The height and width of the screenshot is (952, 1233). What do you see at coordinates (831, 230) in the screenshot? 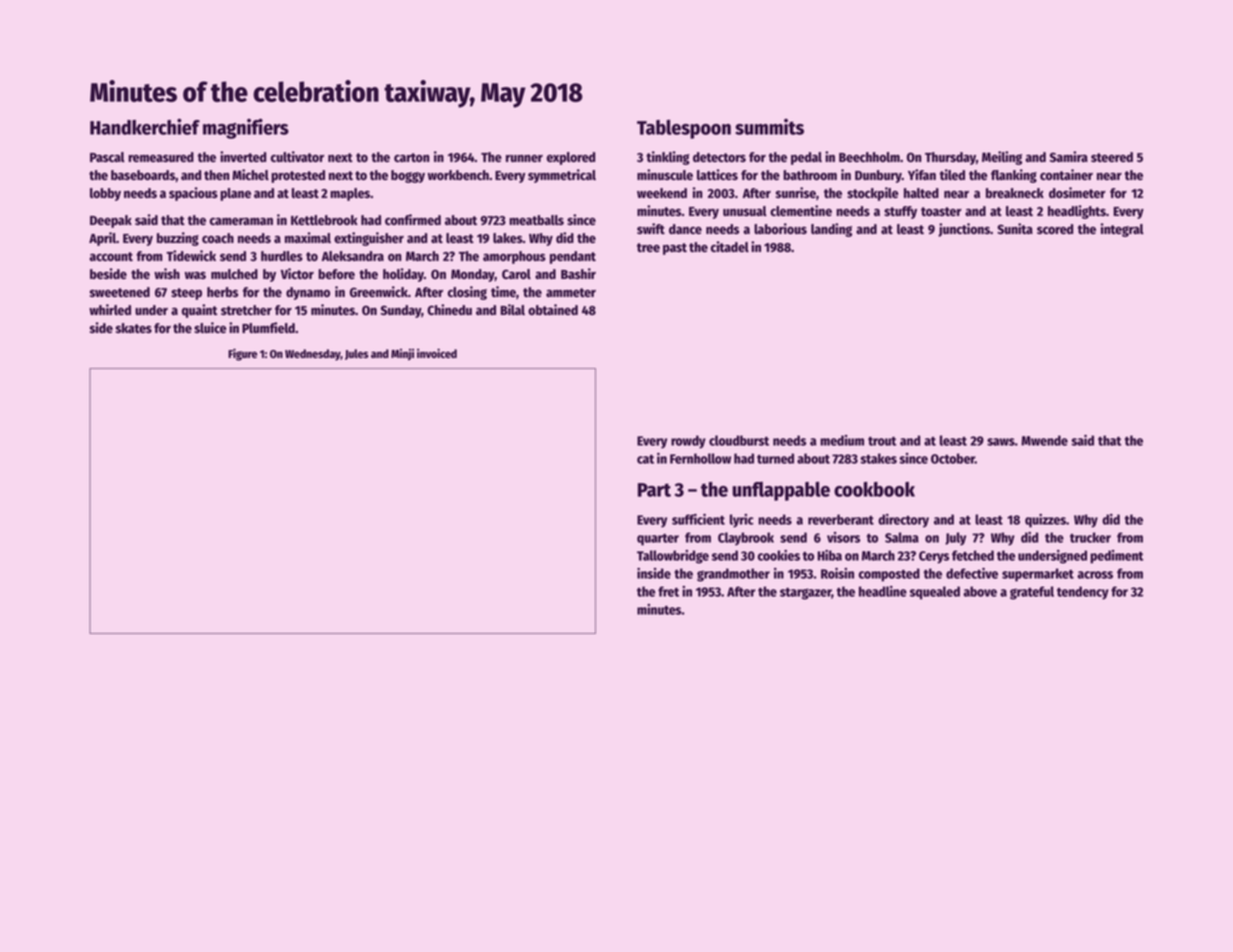
I see `landing` at bounding box center [831, 230].
